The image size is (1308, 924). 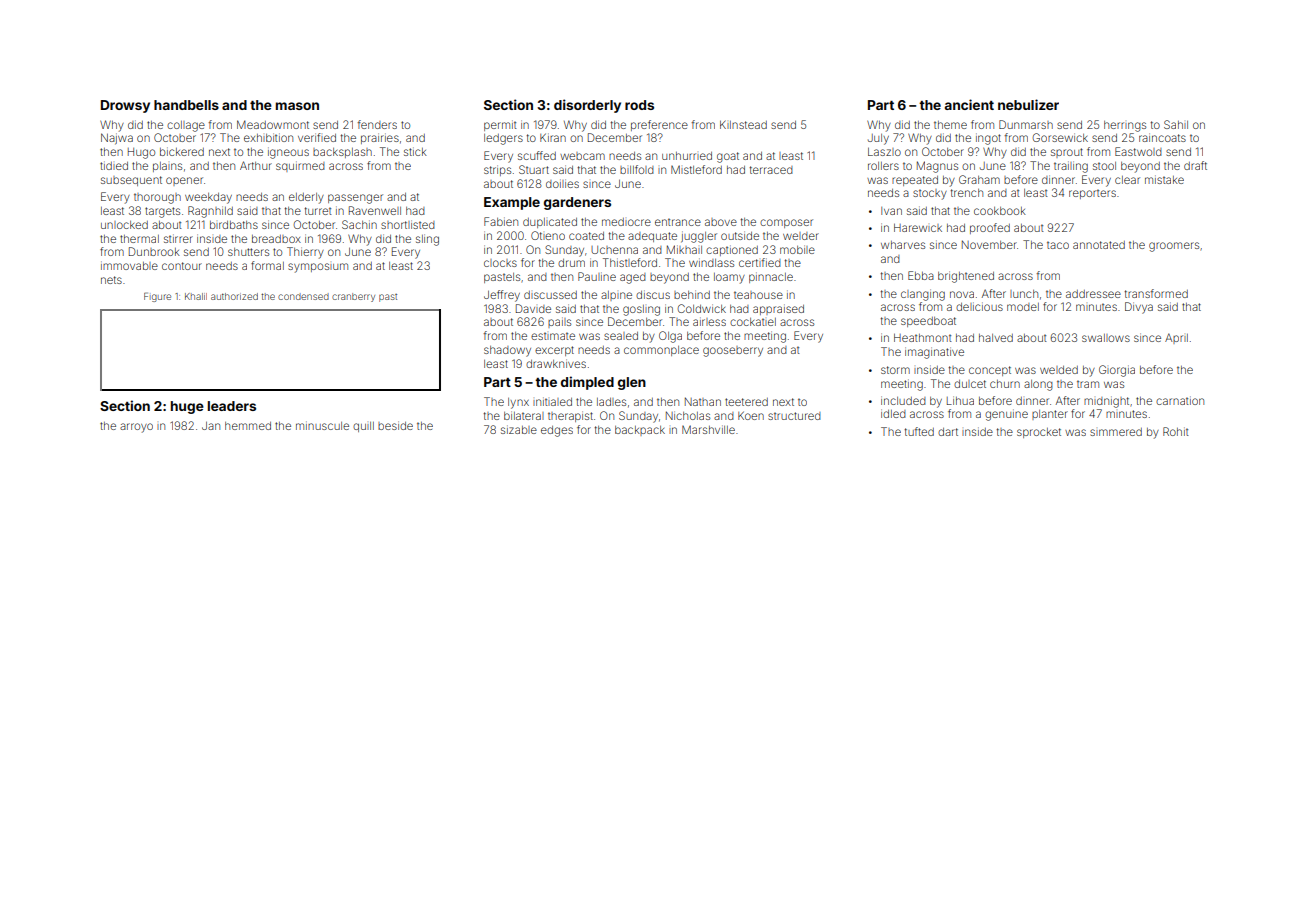 I want to click on Magnus, so click(x=937, y=167).
